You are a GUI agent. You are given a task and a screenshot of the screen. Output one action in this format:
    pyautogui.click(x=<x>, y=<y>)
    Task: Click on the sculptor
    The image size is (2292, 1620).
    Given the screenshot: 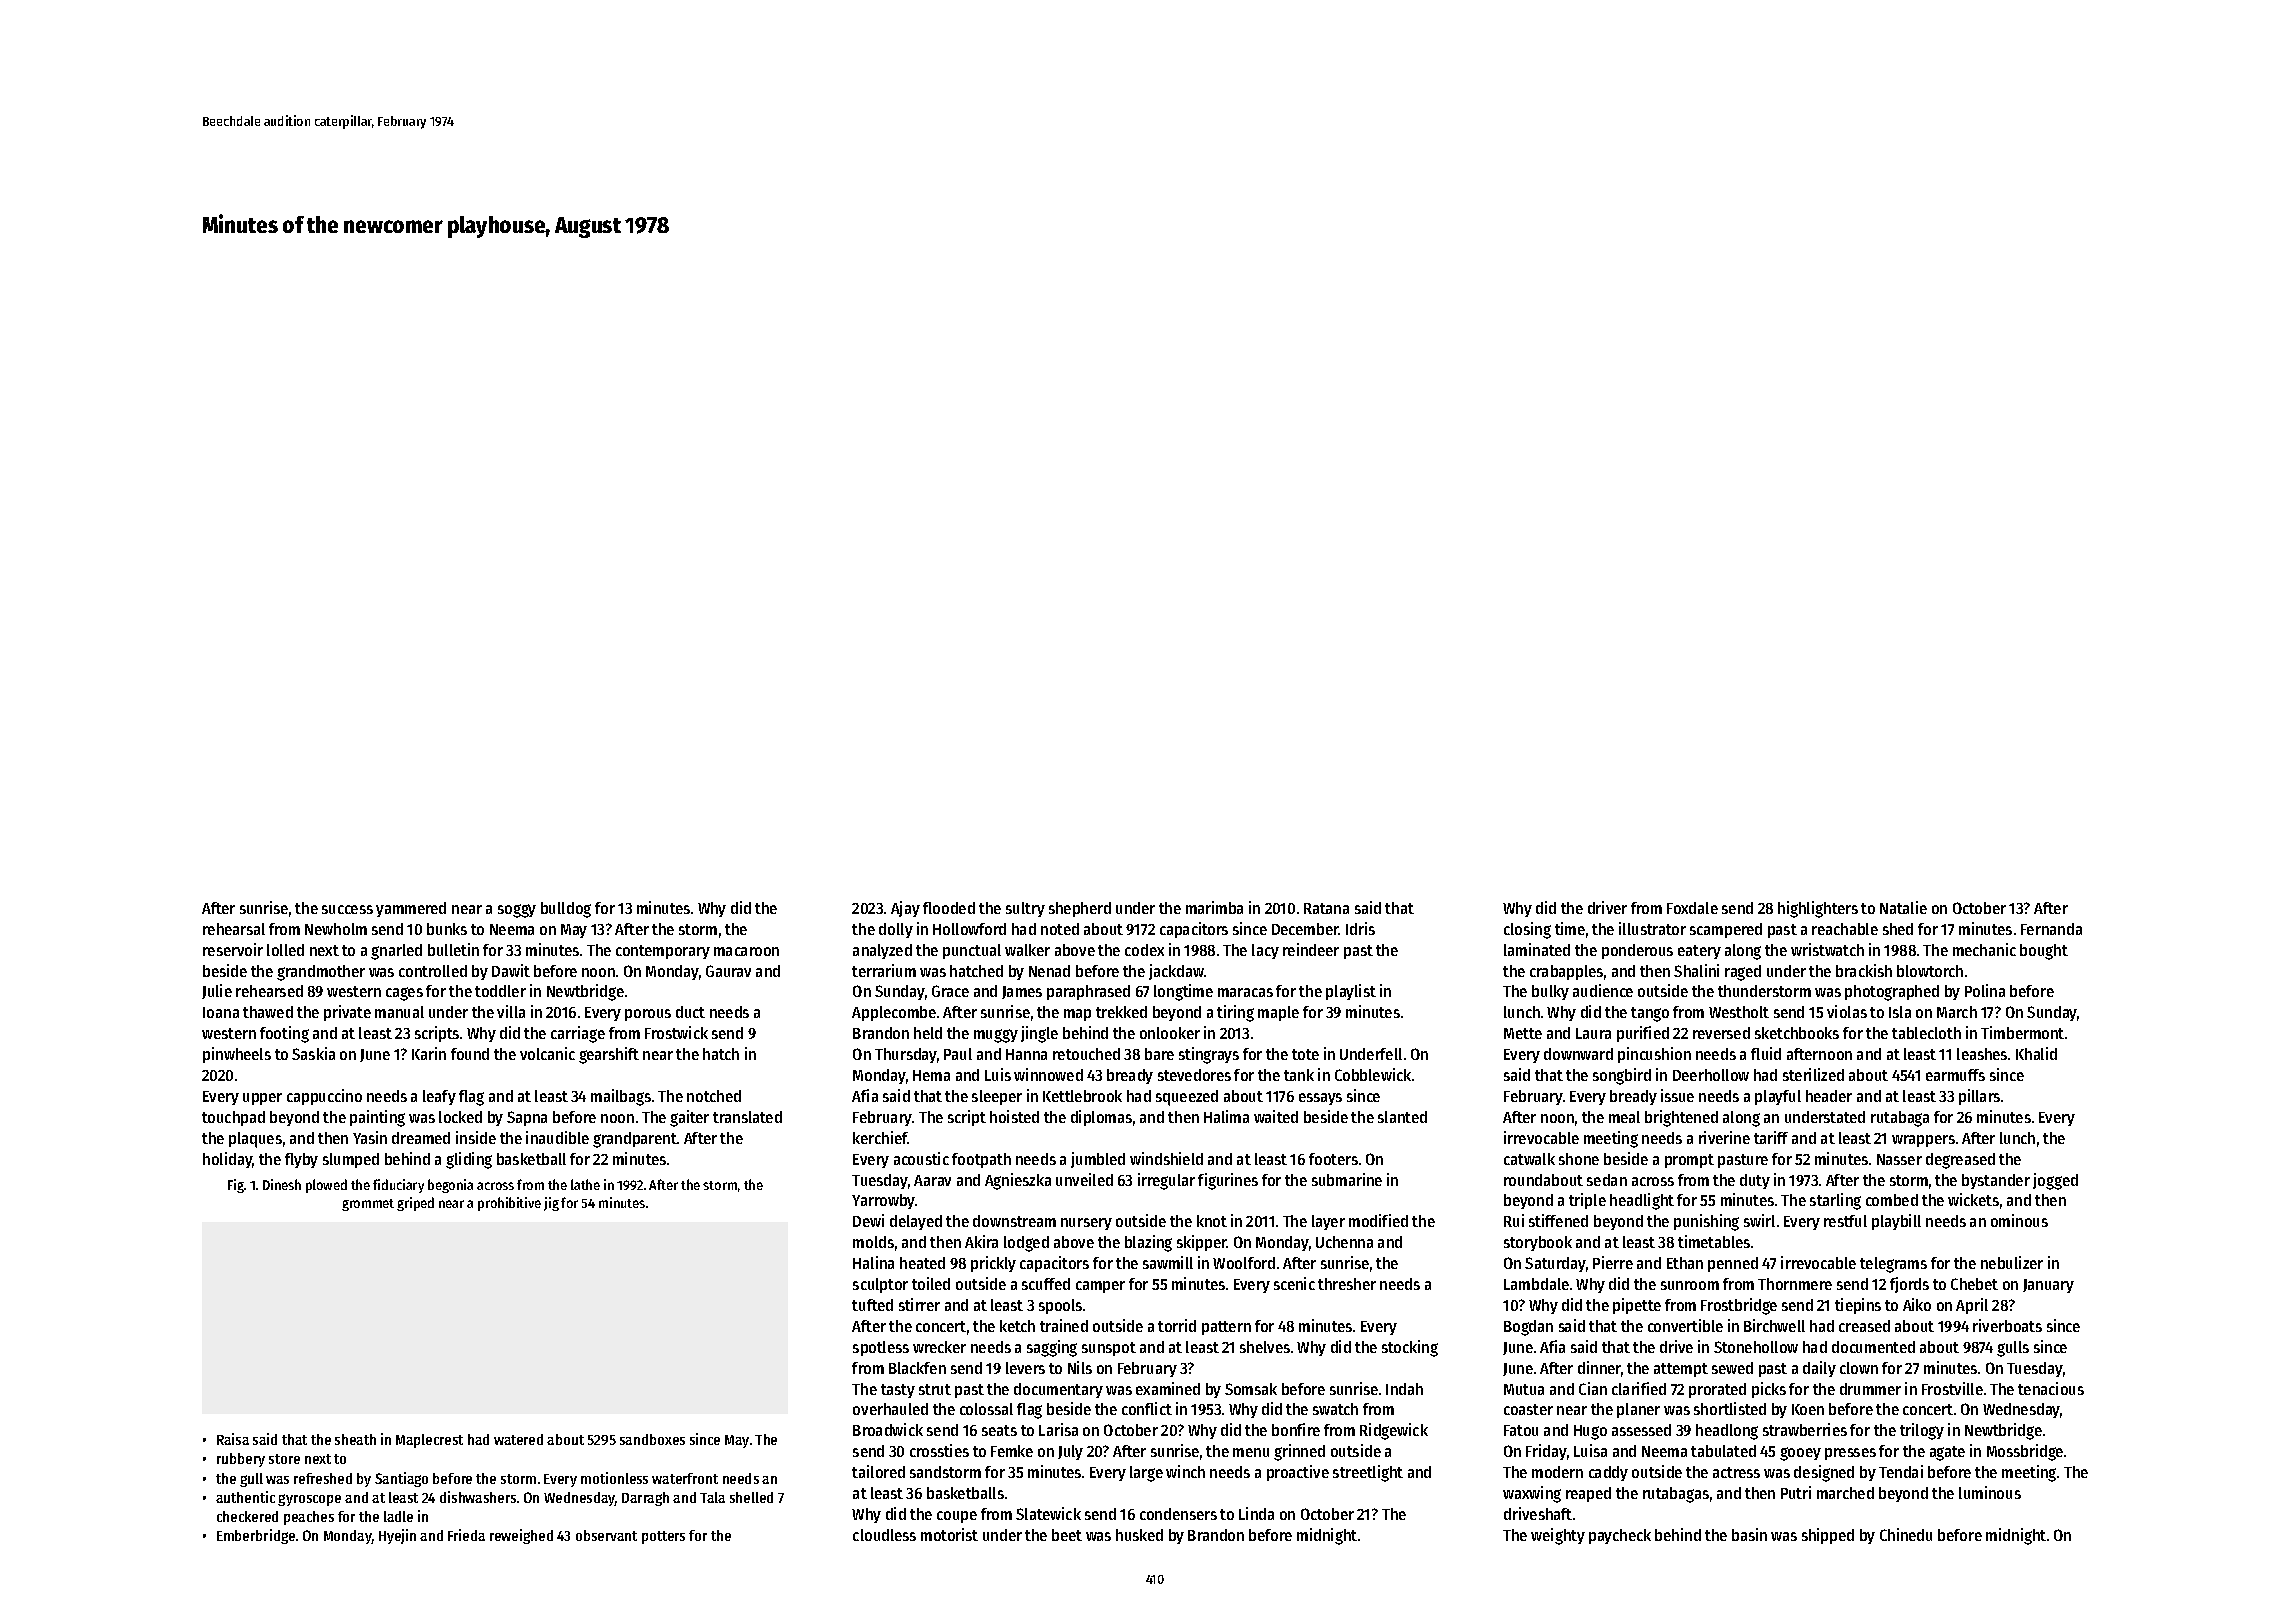 What is the action you would take?
    pyautogui.click(x=880, y=1285)
